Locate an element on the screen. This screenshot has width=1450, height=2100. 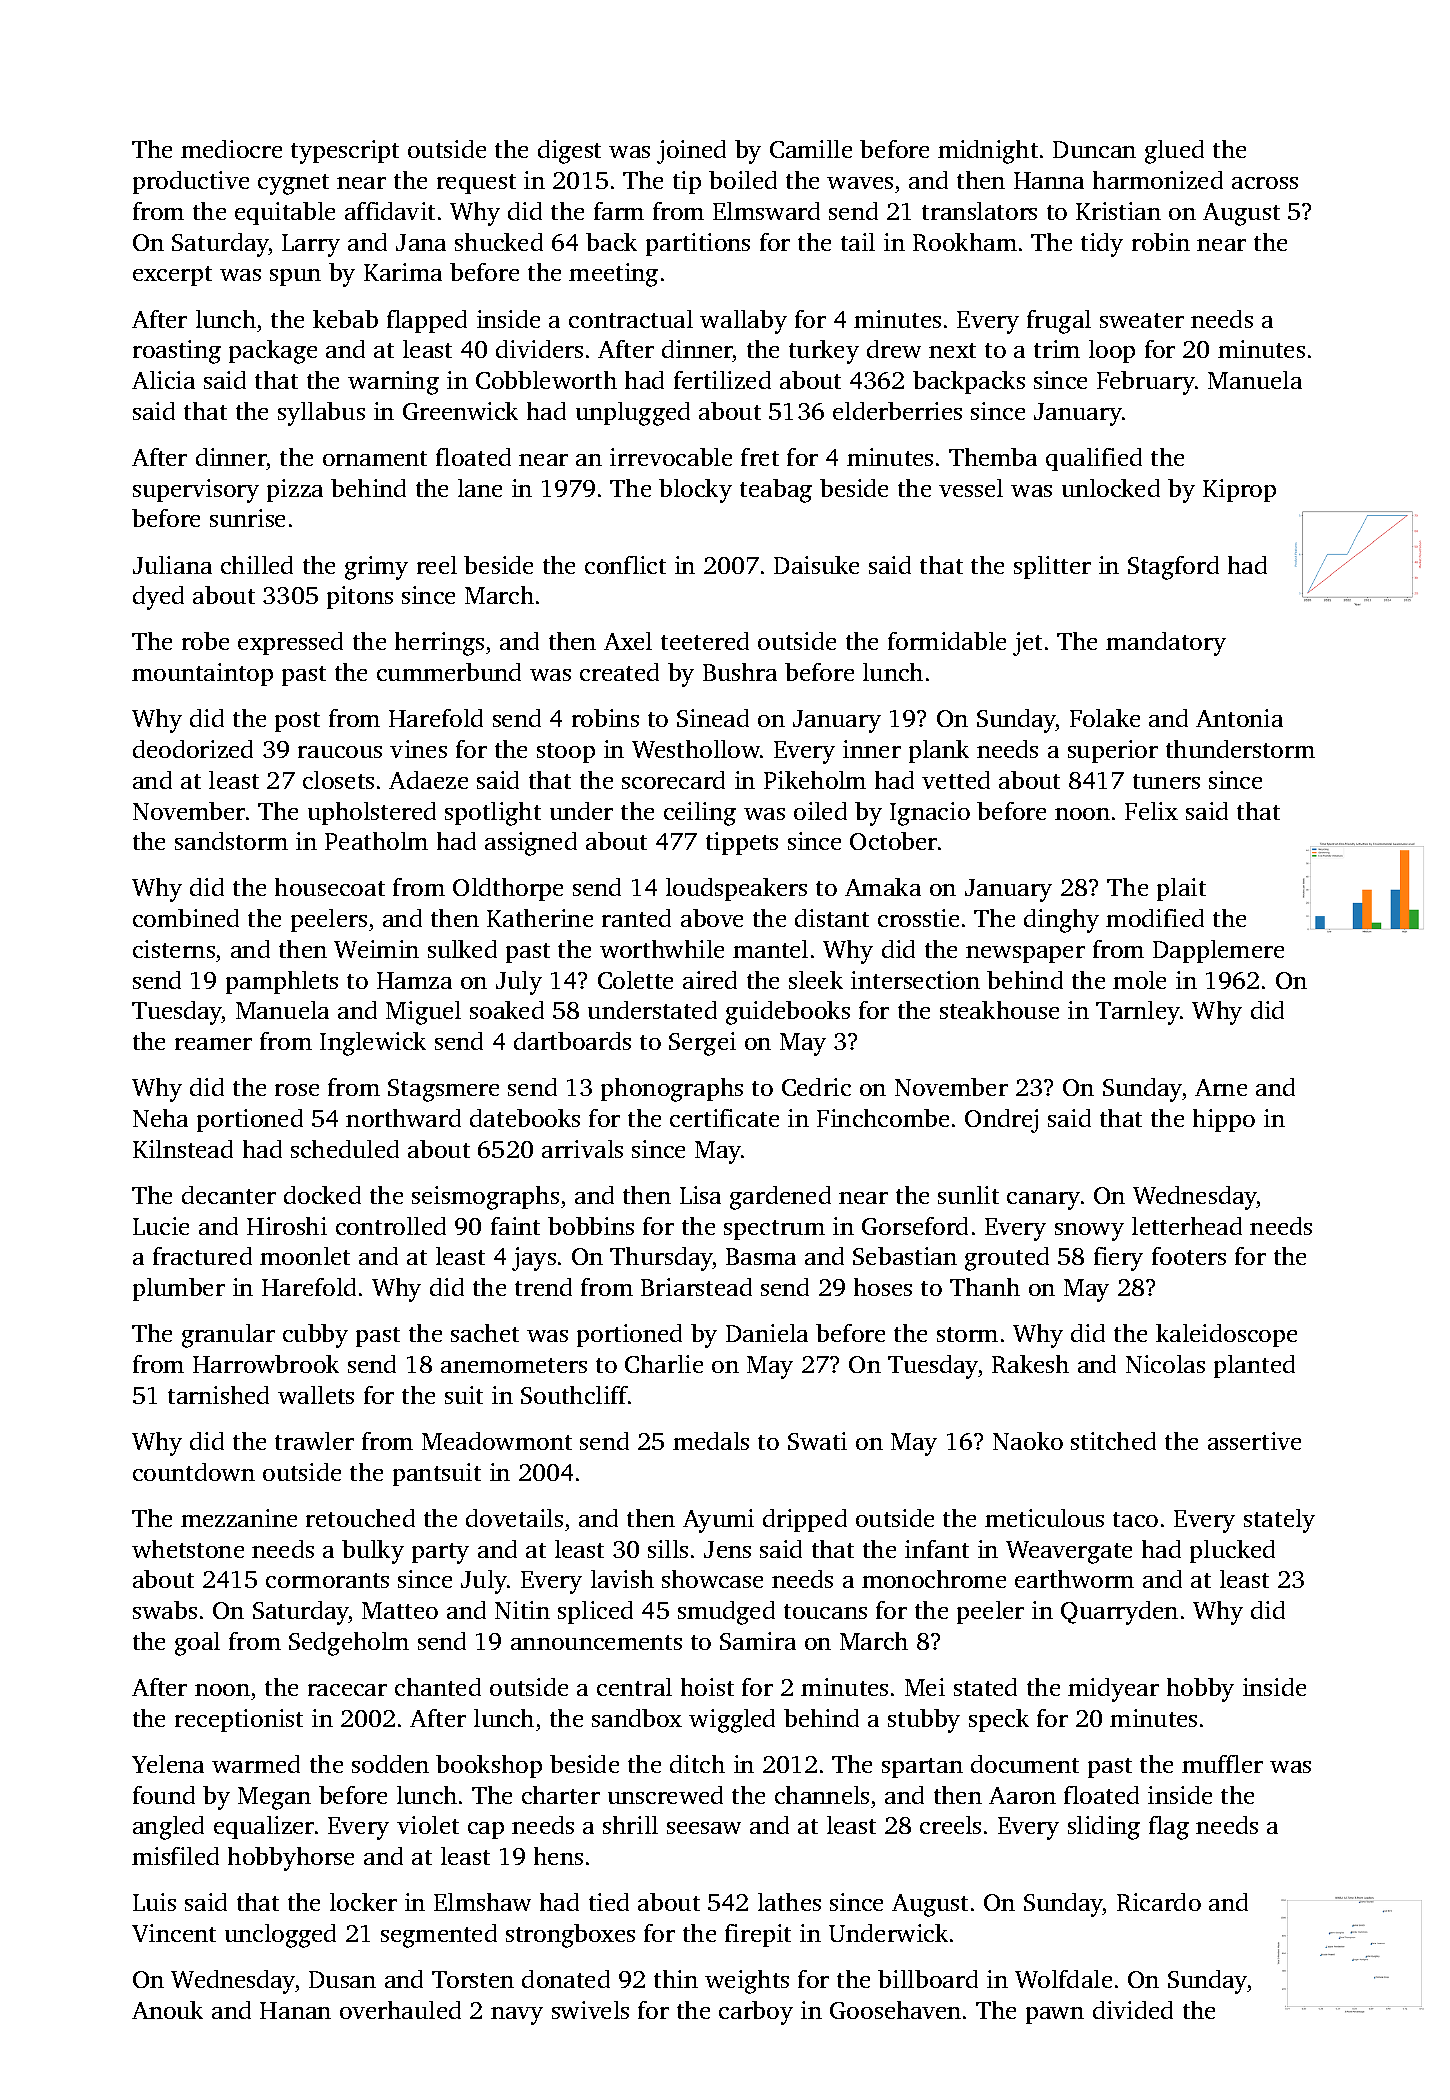
sodden is located at coordinates (390, 1764).
